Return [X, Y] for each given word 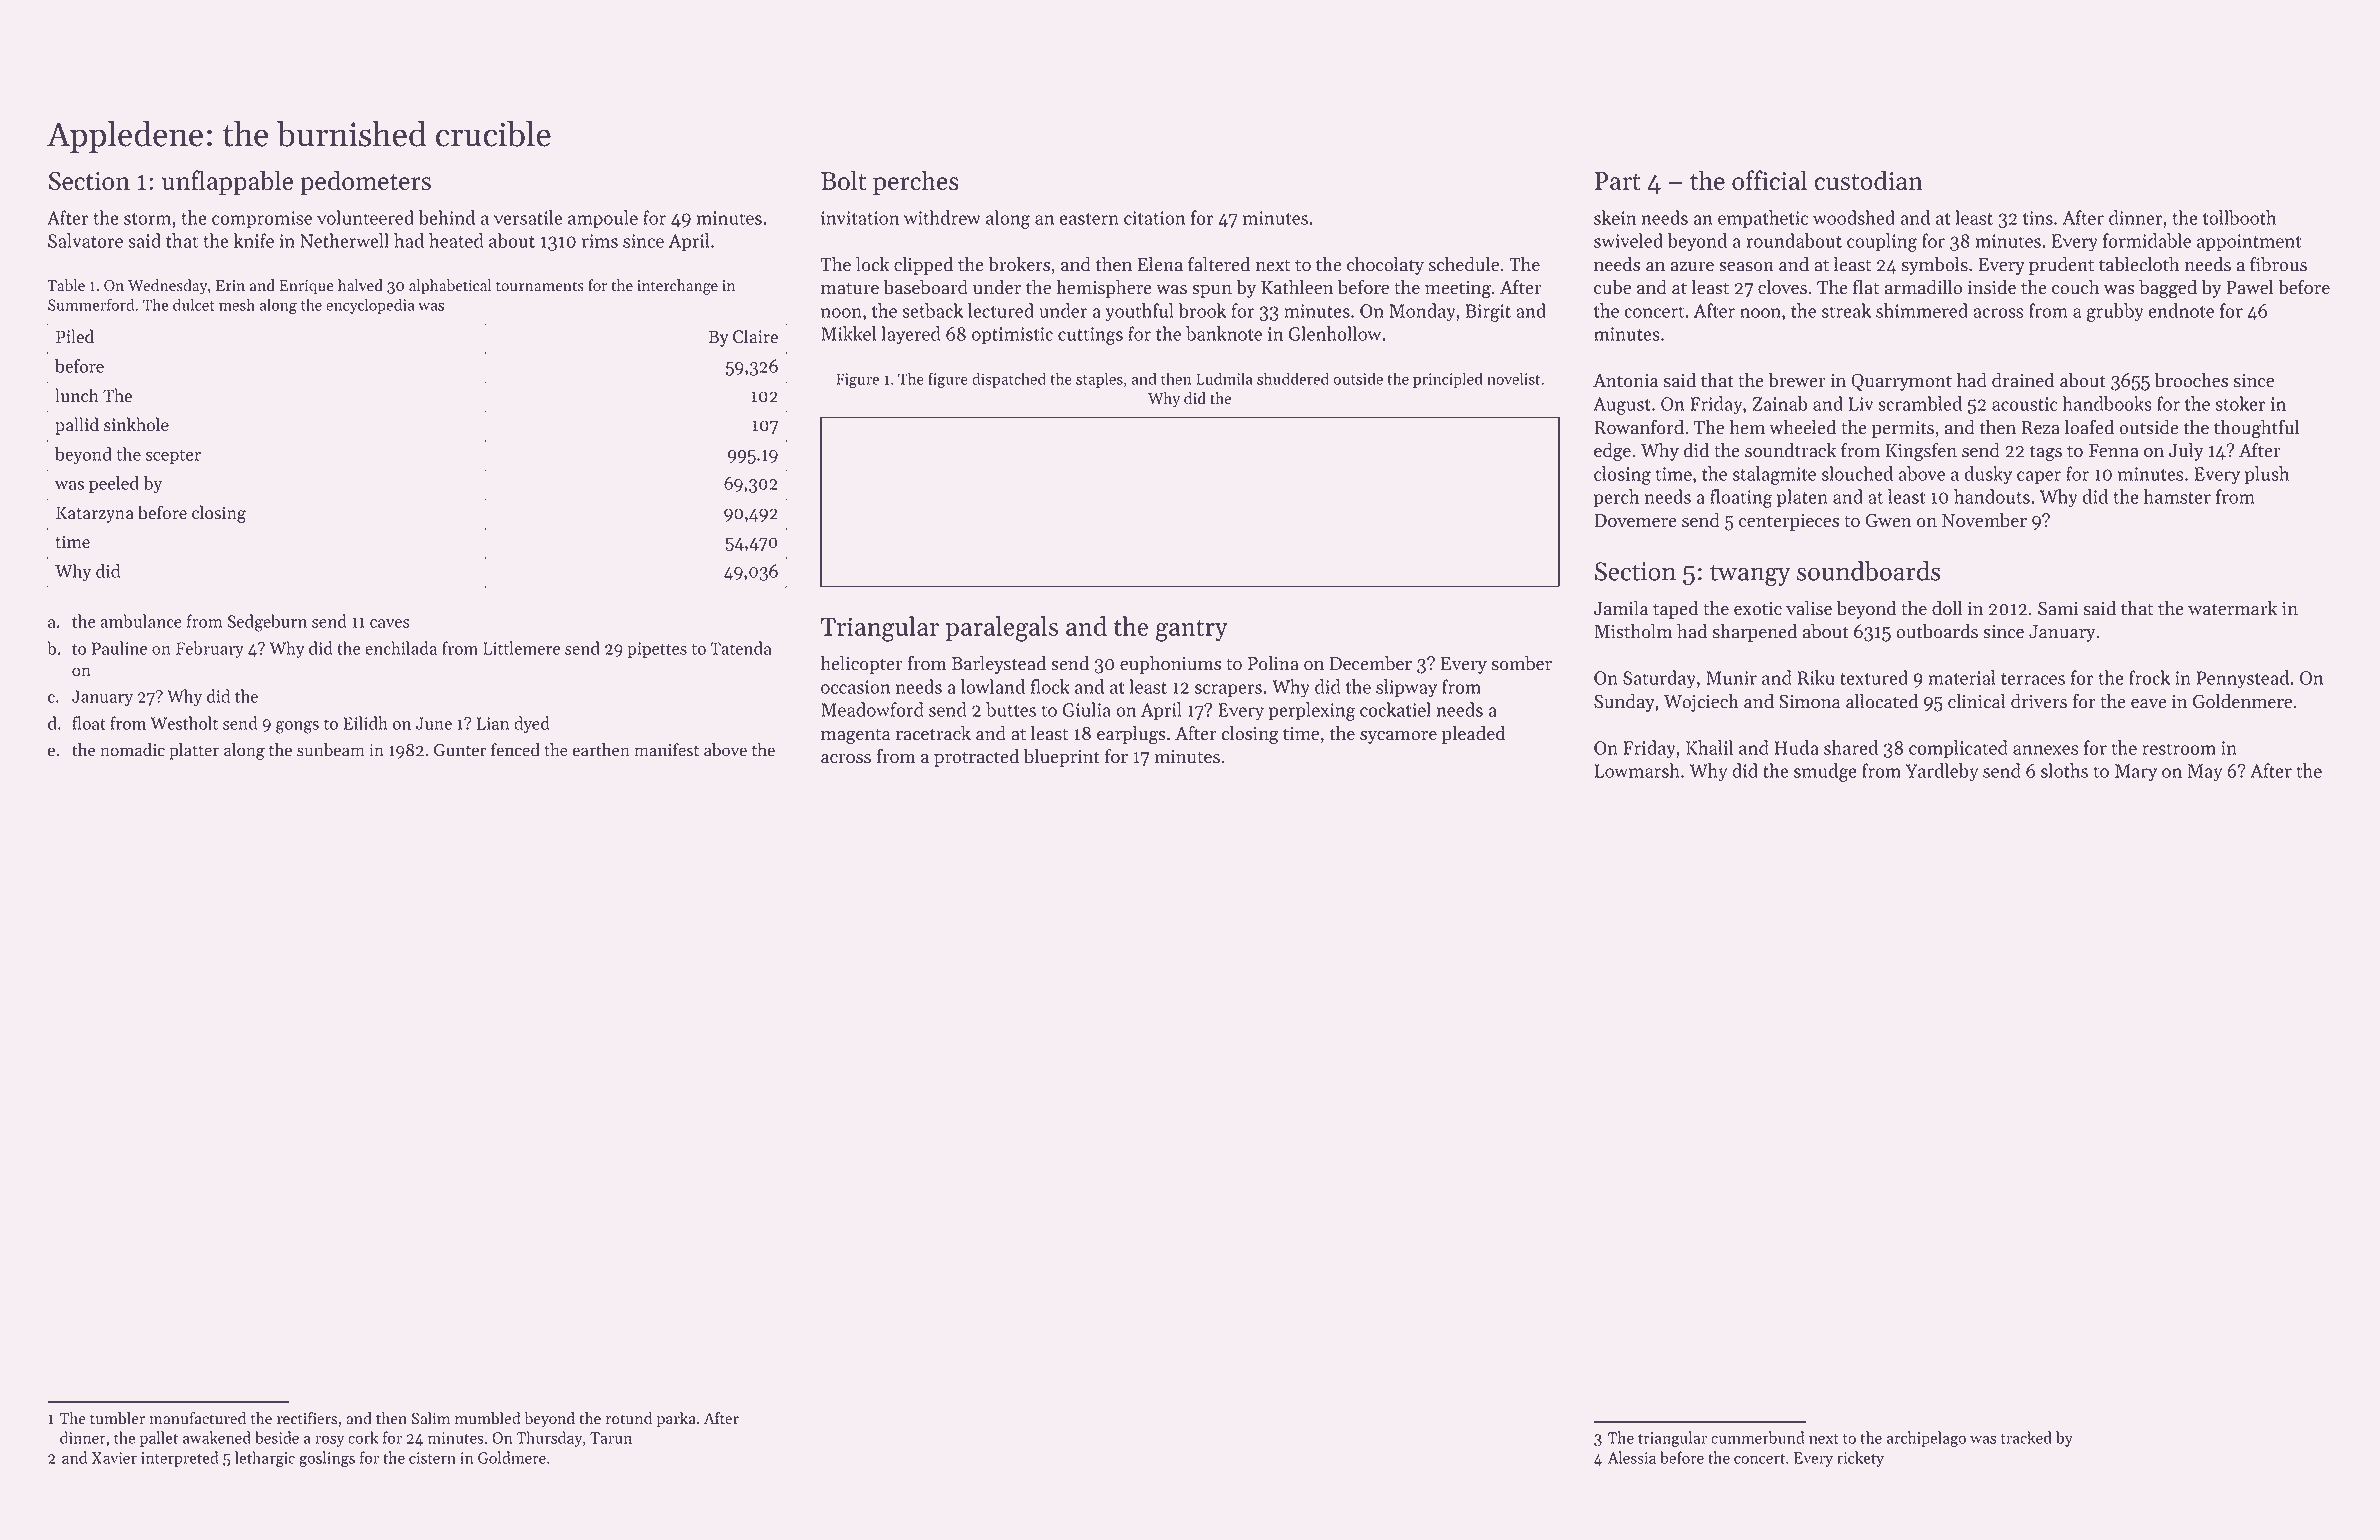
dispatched [1009, 380]
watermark [2232, 608]
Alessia [1632, 1457]
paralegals [1002, 629]
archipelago [1926, 1439]
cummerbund [1758, 1437]
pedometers [365, 182]
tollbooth [2239, 217]
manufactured [197, 1418]
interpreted [180, 1459]
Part [1618, 181]
